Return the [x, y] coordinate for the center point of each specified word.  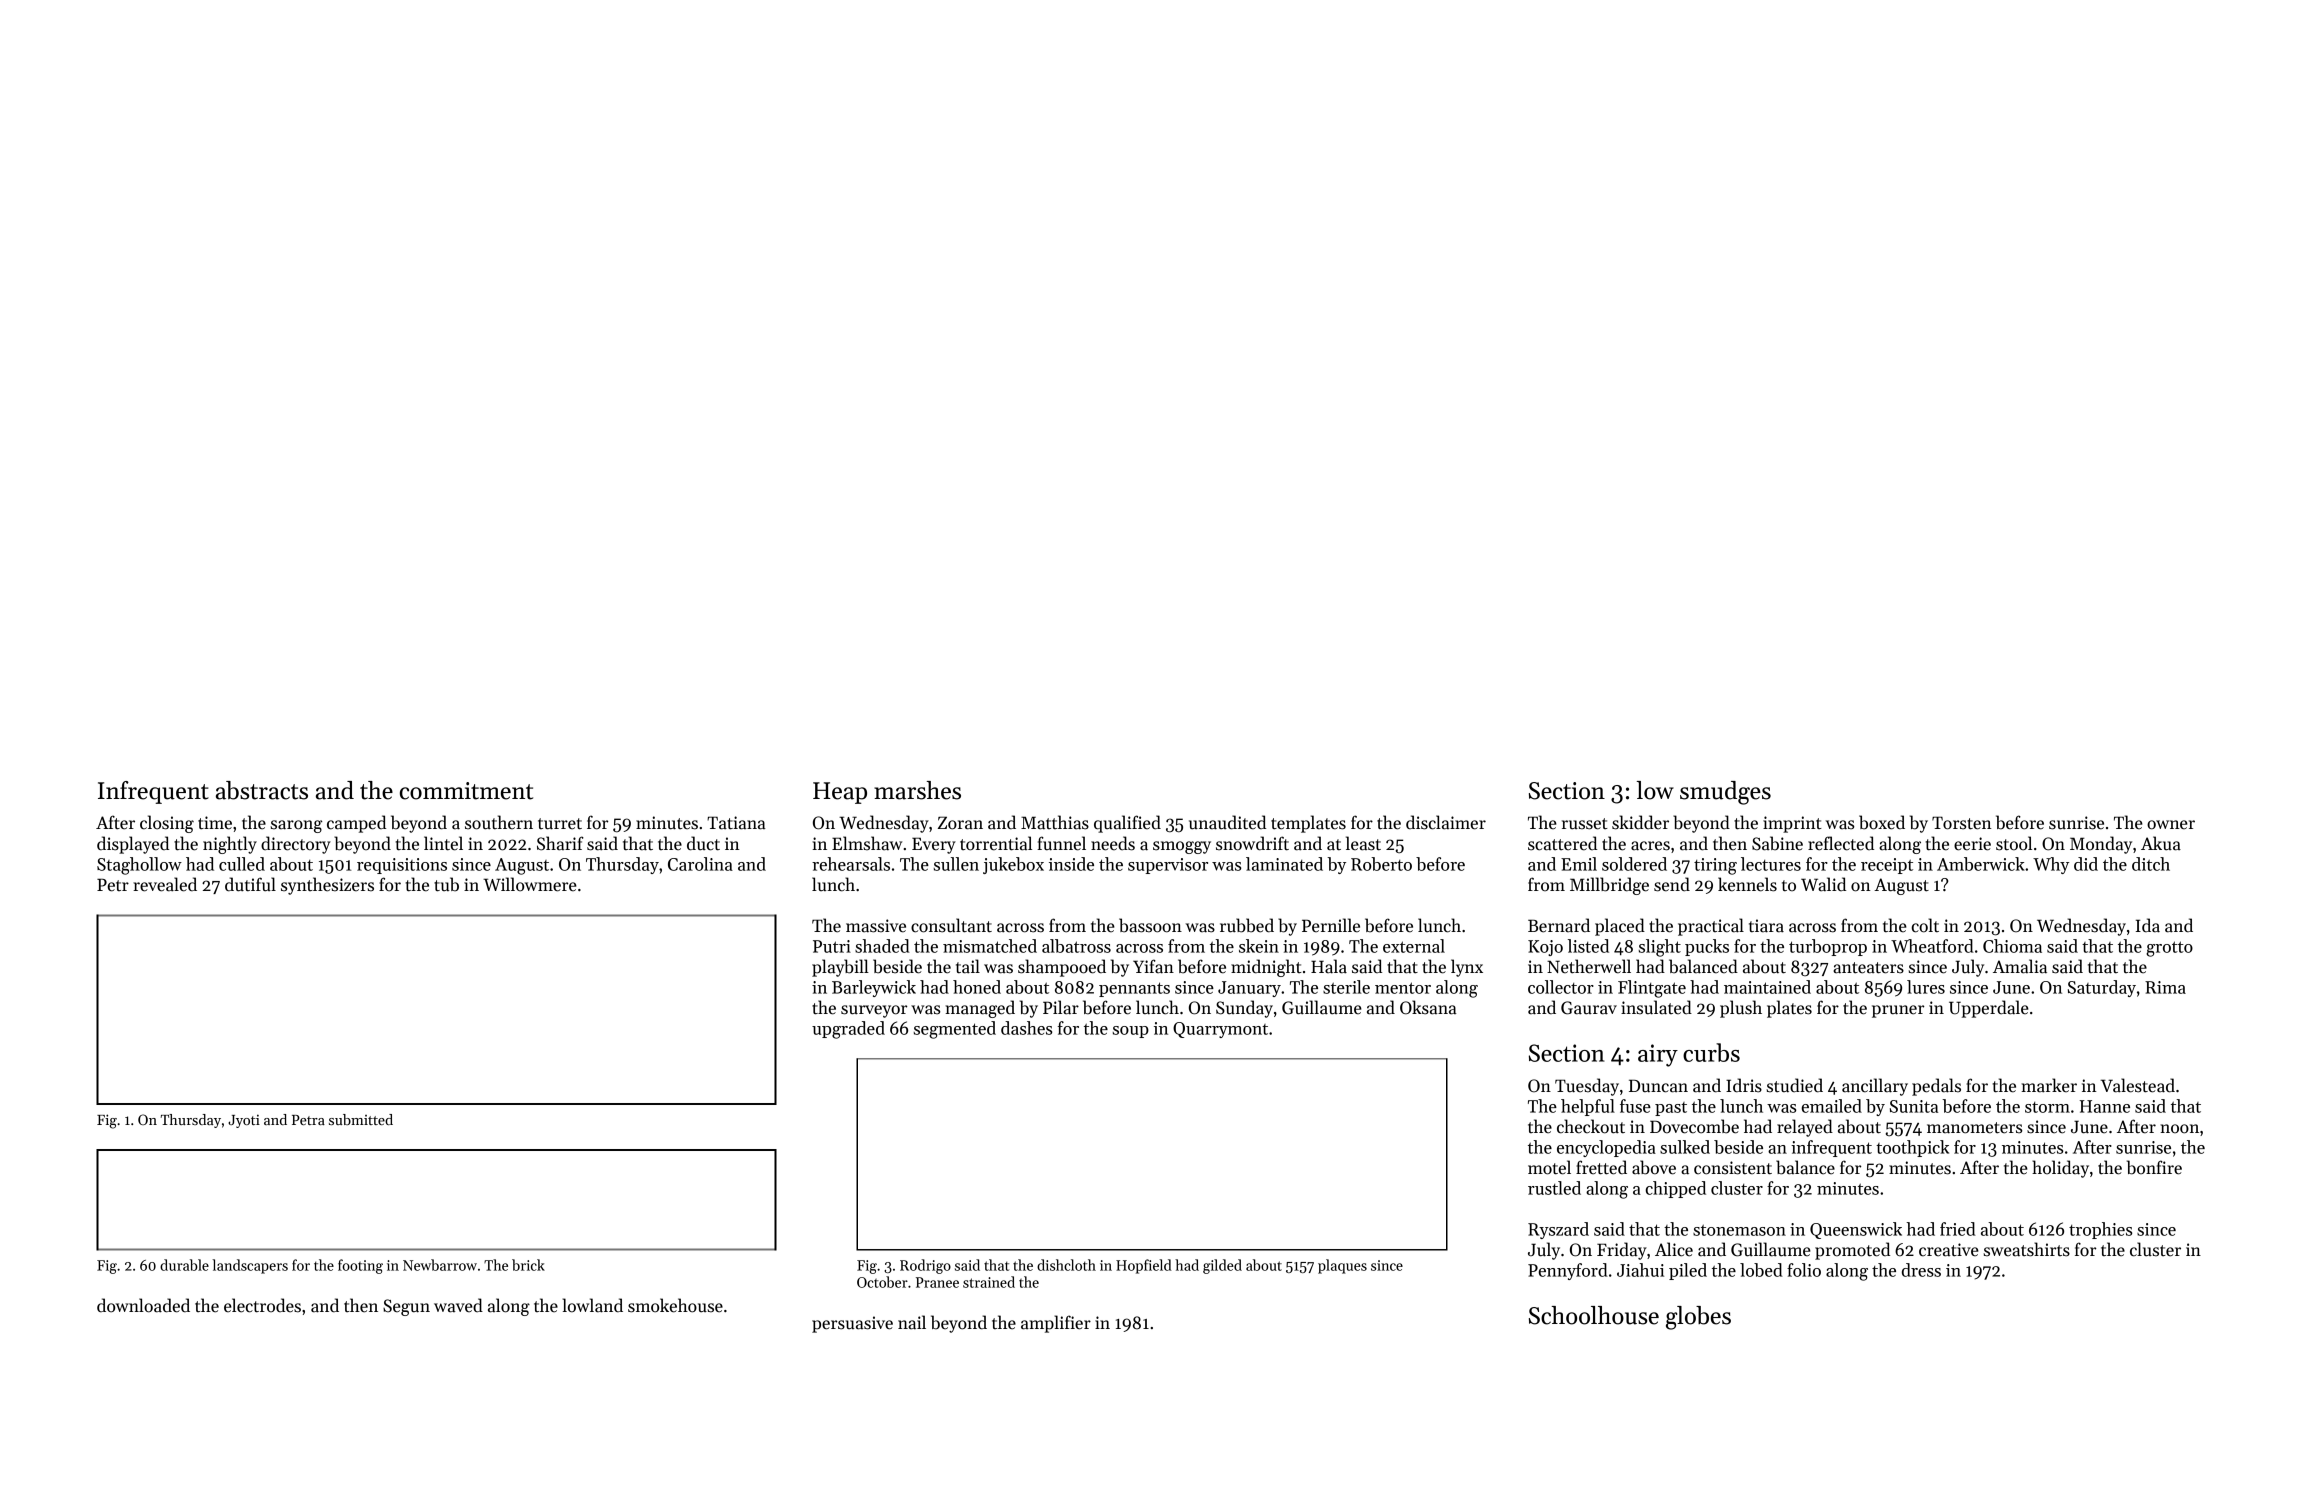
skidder [1640, 822]
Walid [1823, 884]
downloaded [143, 1305]
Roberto [1381, 864]
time [215, 823]
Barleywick [874, 988]
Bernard [1559, 925]
